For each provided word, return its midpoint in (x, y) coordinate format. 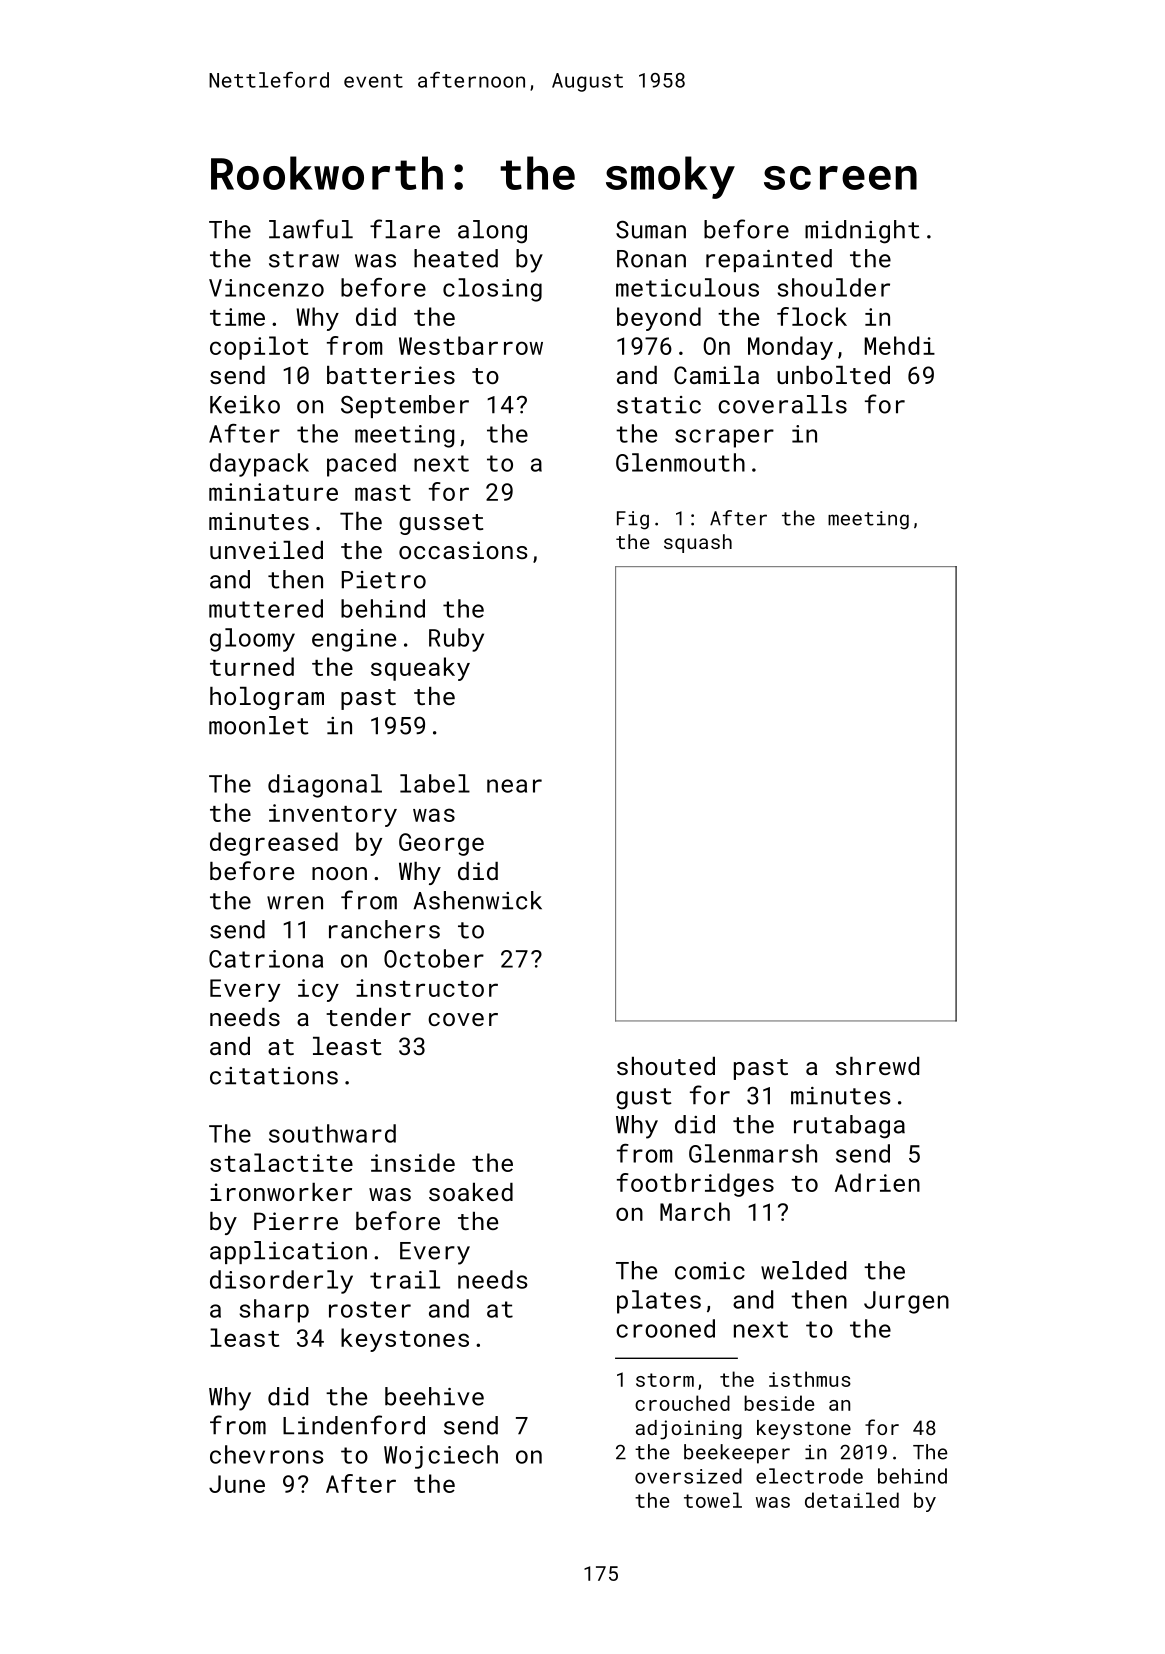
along (492, 232)
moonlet (259, 725)
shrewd (877, 1066)
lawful (311, 229)
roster (370, 1309)
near (514, 786)
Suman (651, 230)
